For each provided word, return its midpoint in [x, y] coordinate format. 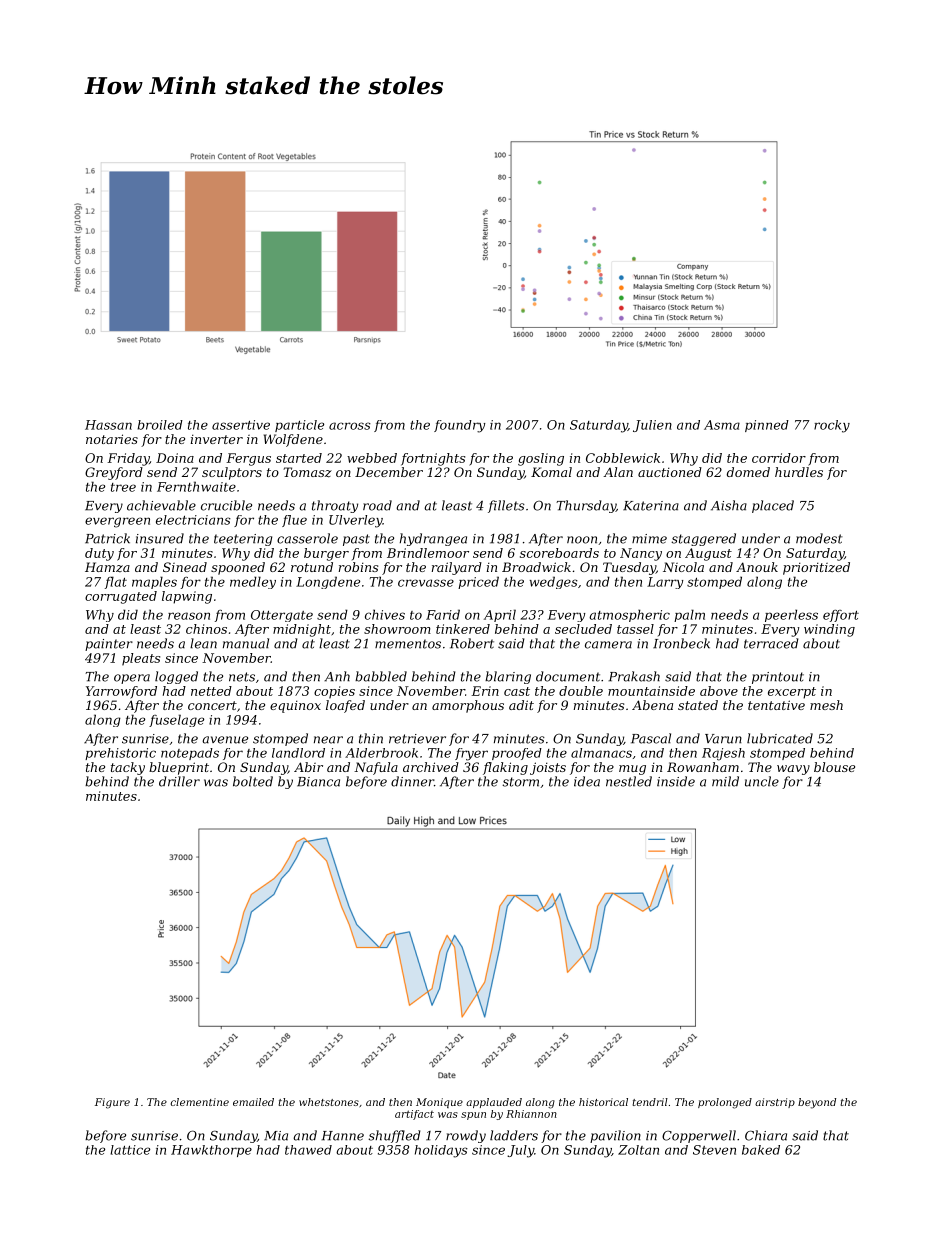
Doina [175, 458]
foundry [460, 426]
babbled [381, 676]
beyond [817, 1103]
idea [587, 781]
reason [189, 616]
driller [179, 781]
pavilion [615, 1136]
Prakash [634, 676]
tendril [650, 1102]
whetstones [329, 1102]
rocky [832, 426]
